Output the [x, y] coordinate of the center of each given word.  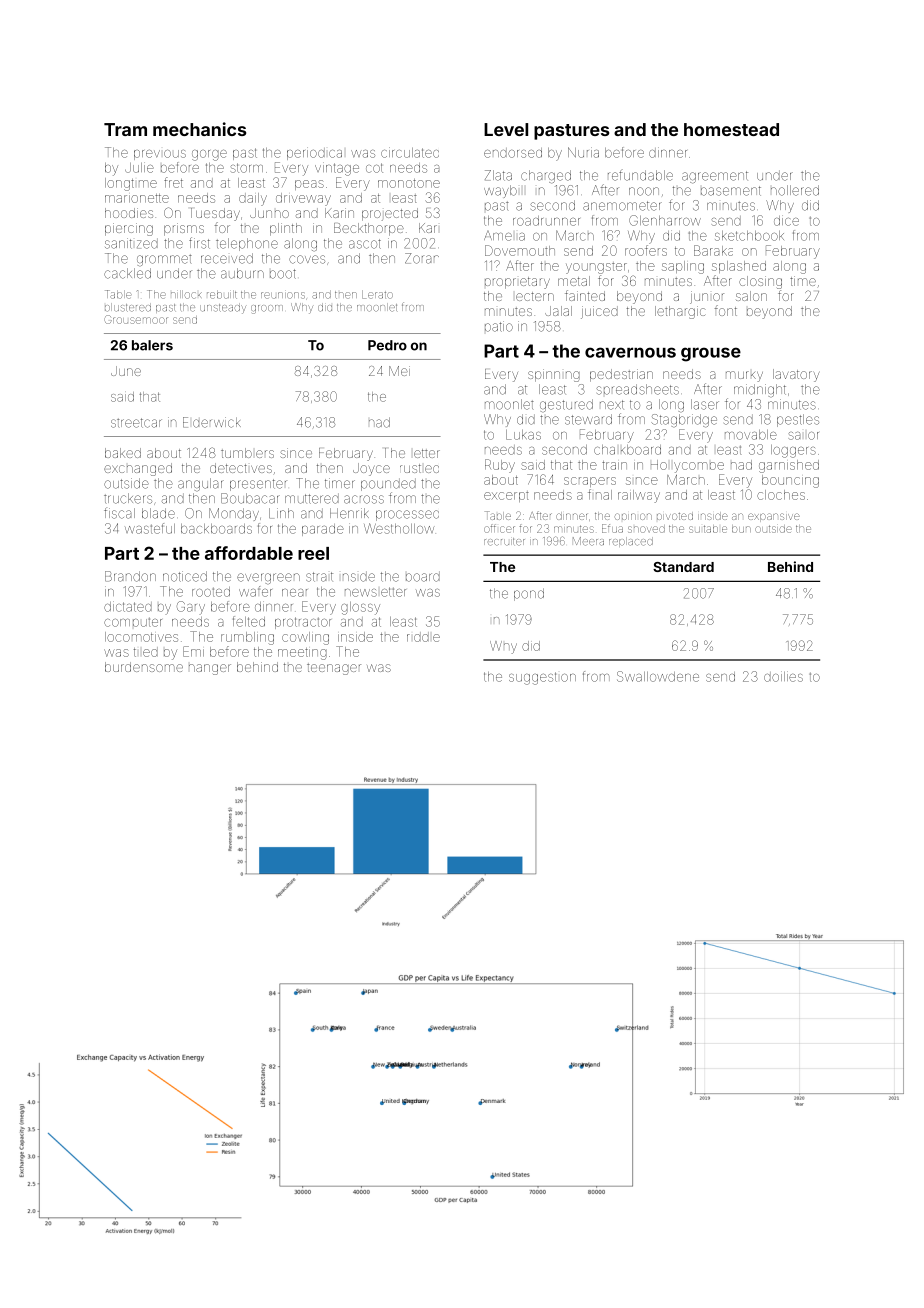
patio [499, 326]
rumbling [247, 638]
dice [786, 220]
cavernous [630, 352]
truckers [128, 498]
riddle [423, 637]
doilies [783, 676]
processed [407, 515]
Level [506, 129]
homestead [731, 129]
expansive [774, 517]
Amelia [504, 236]
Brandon [130, 576]
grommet [164, 260]
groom [267, 309]
